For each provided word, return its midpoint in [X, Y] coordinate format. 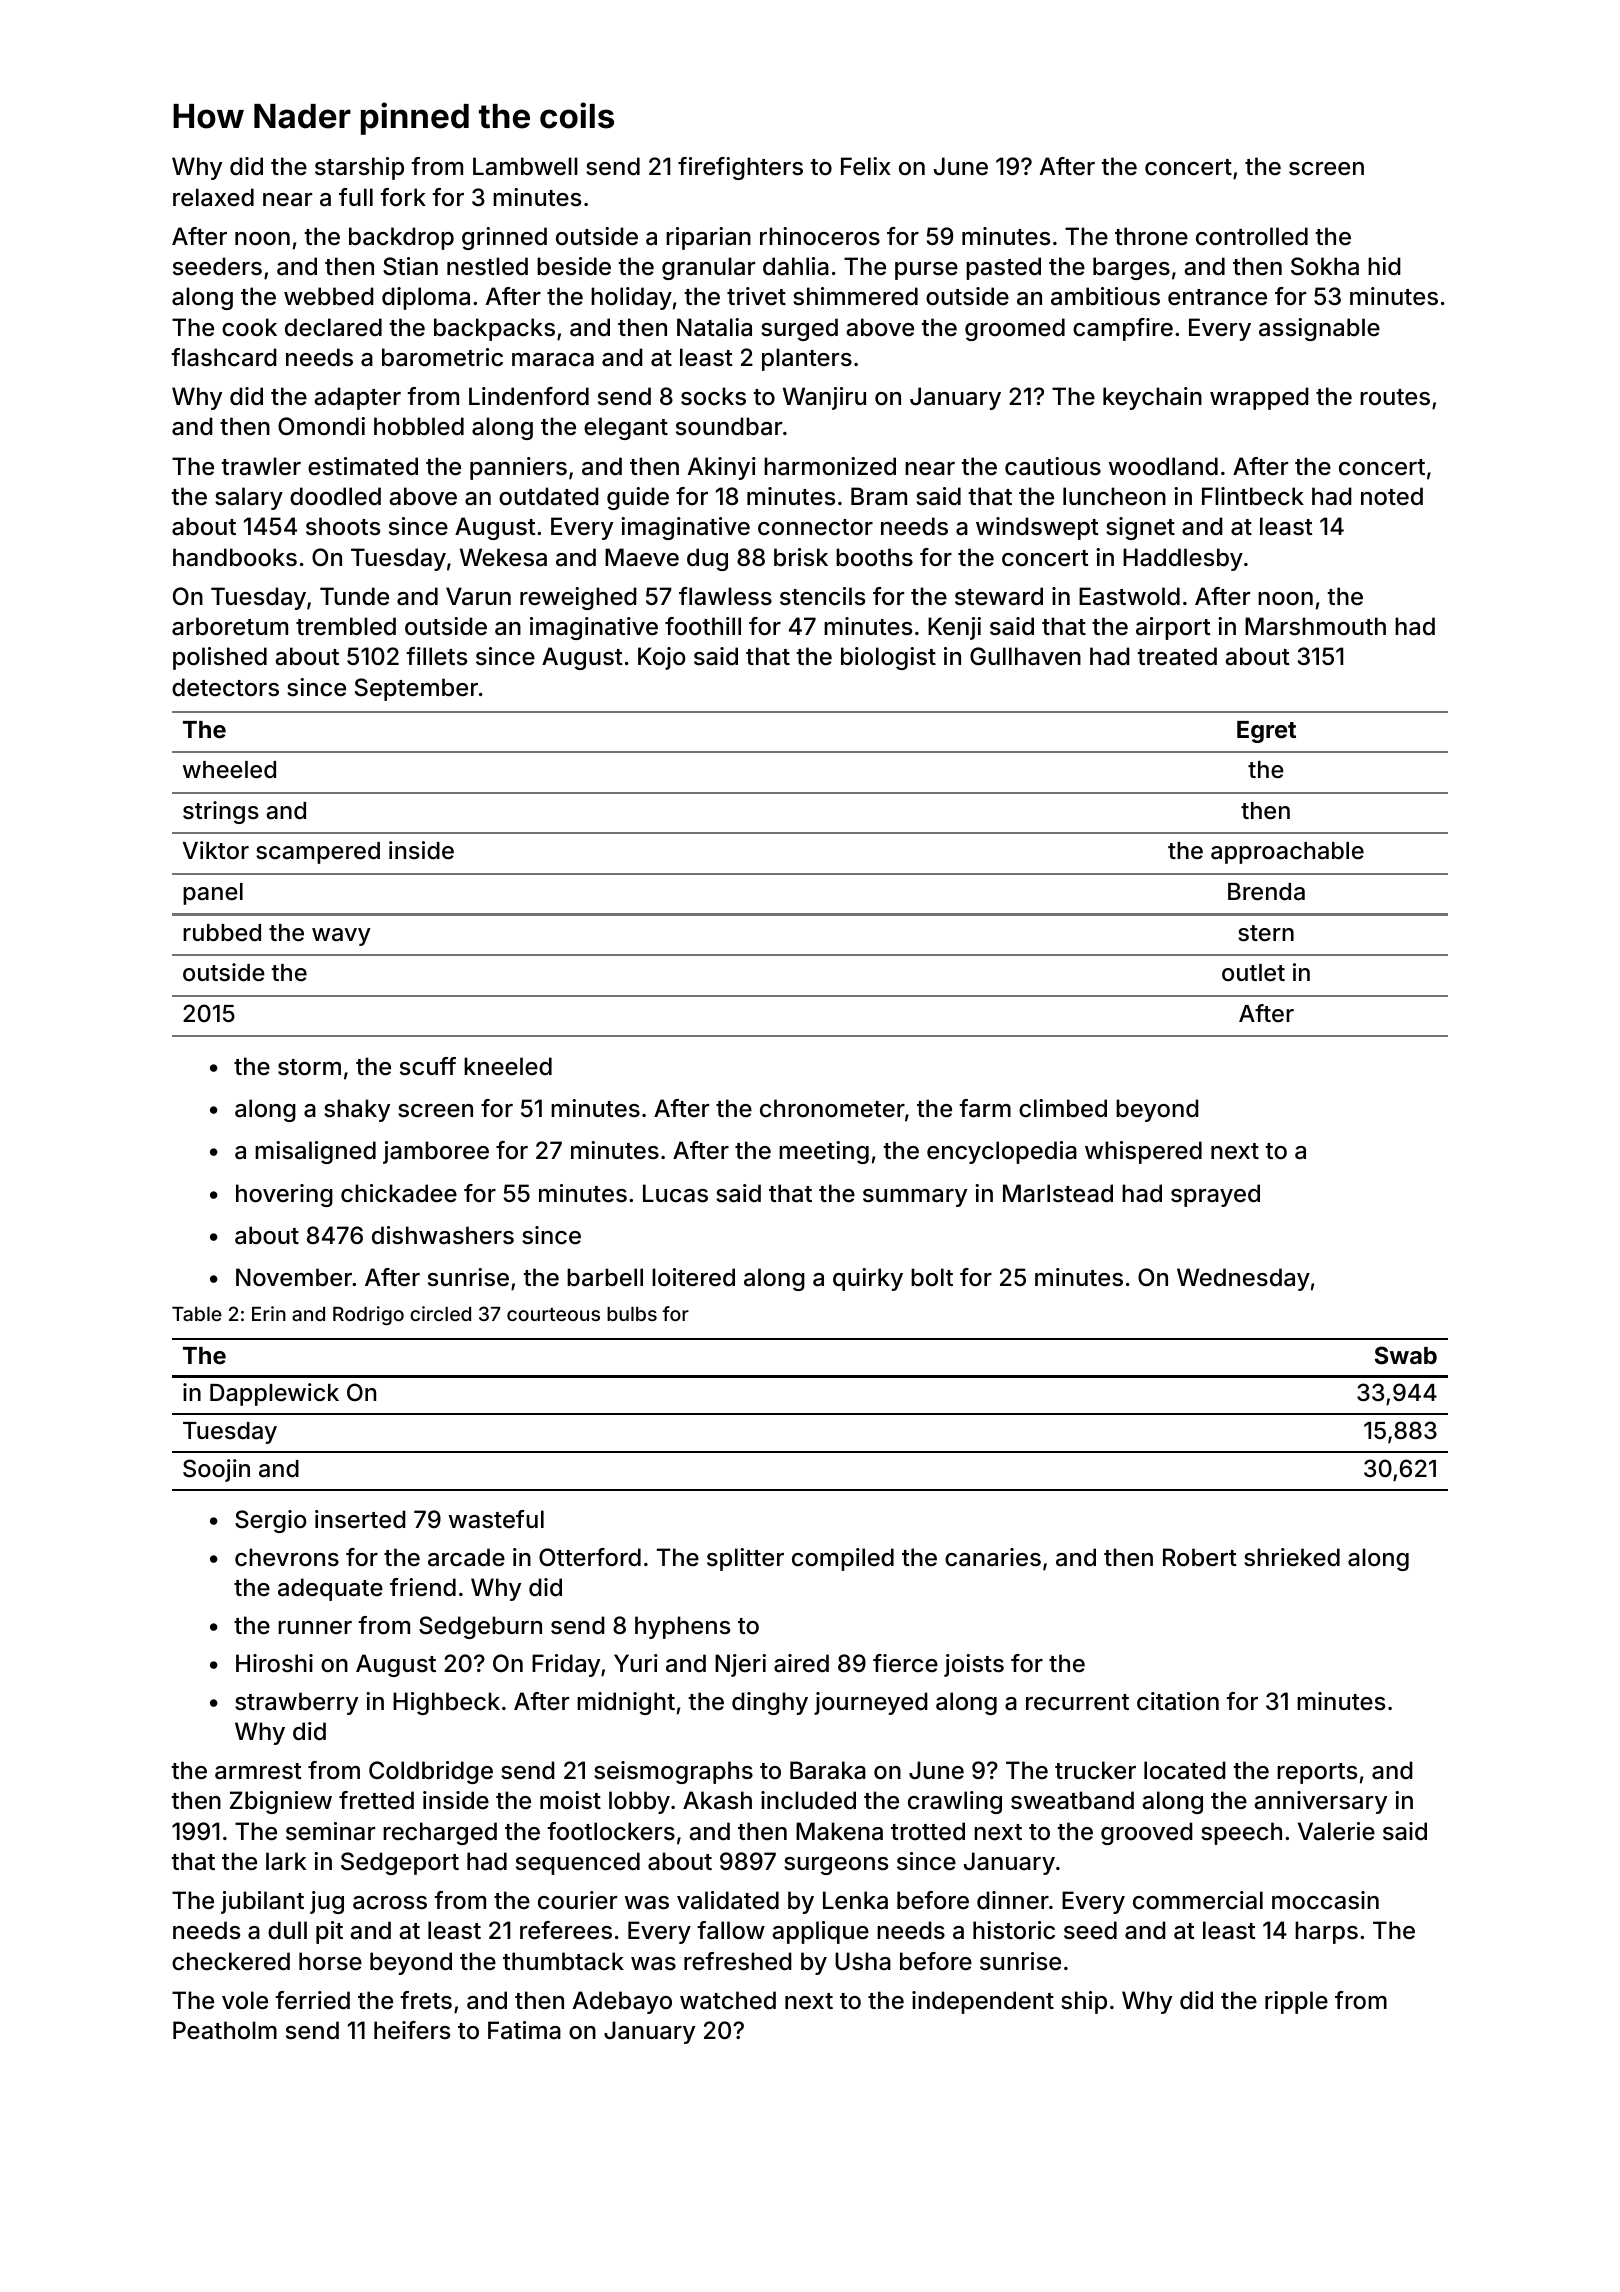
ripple [1296, 2002]
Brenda [1266, 892]
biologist [888, 658]
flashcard [224, 357]
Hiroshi [274, 1663]
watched [728, 2000]
